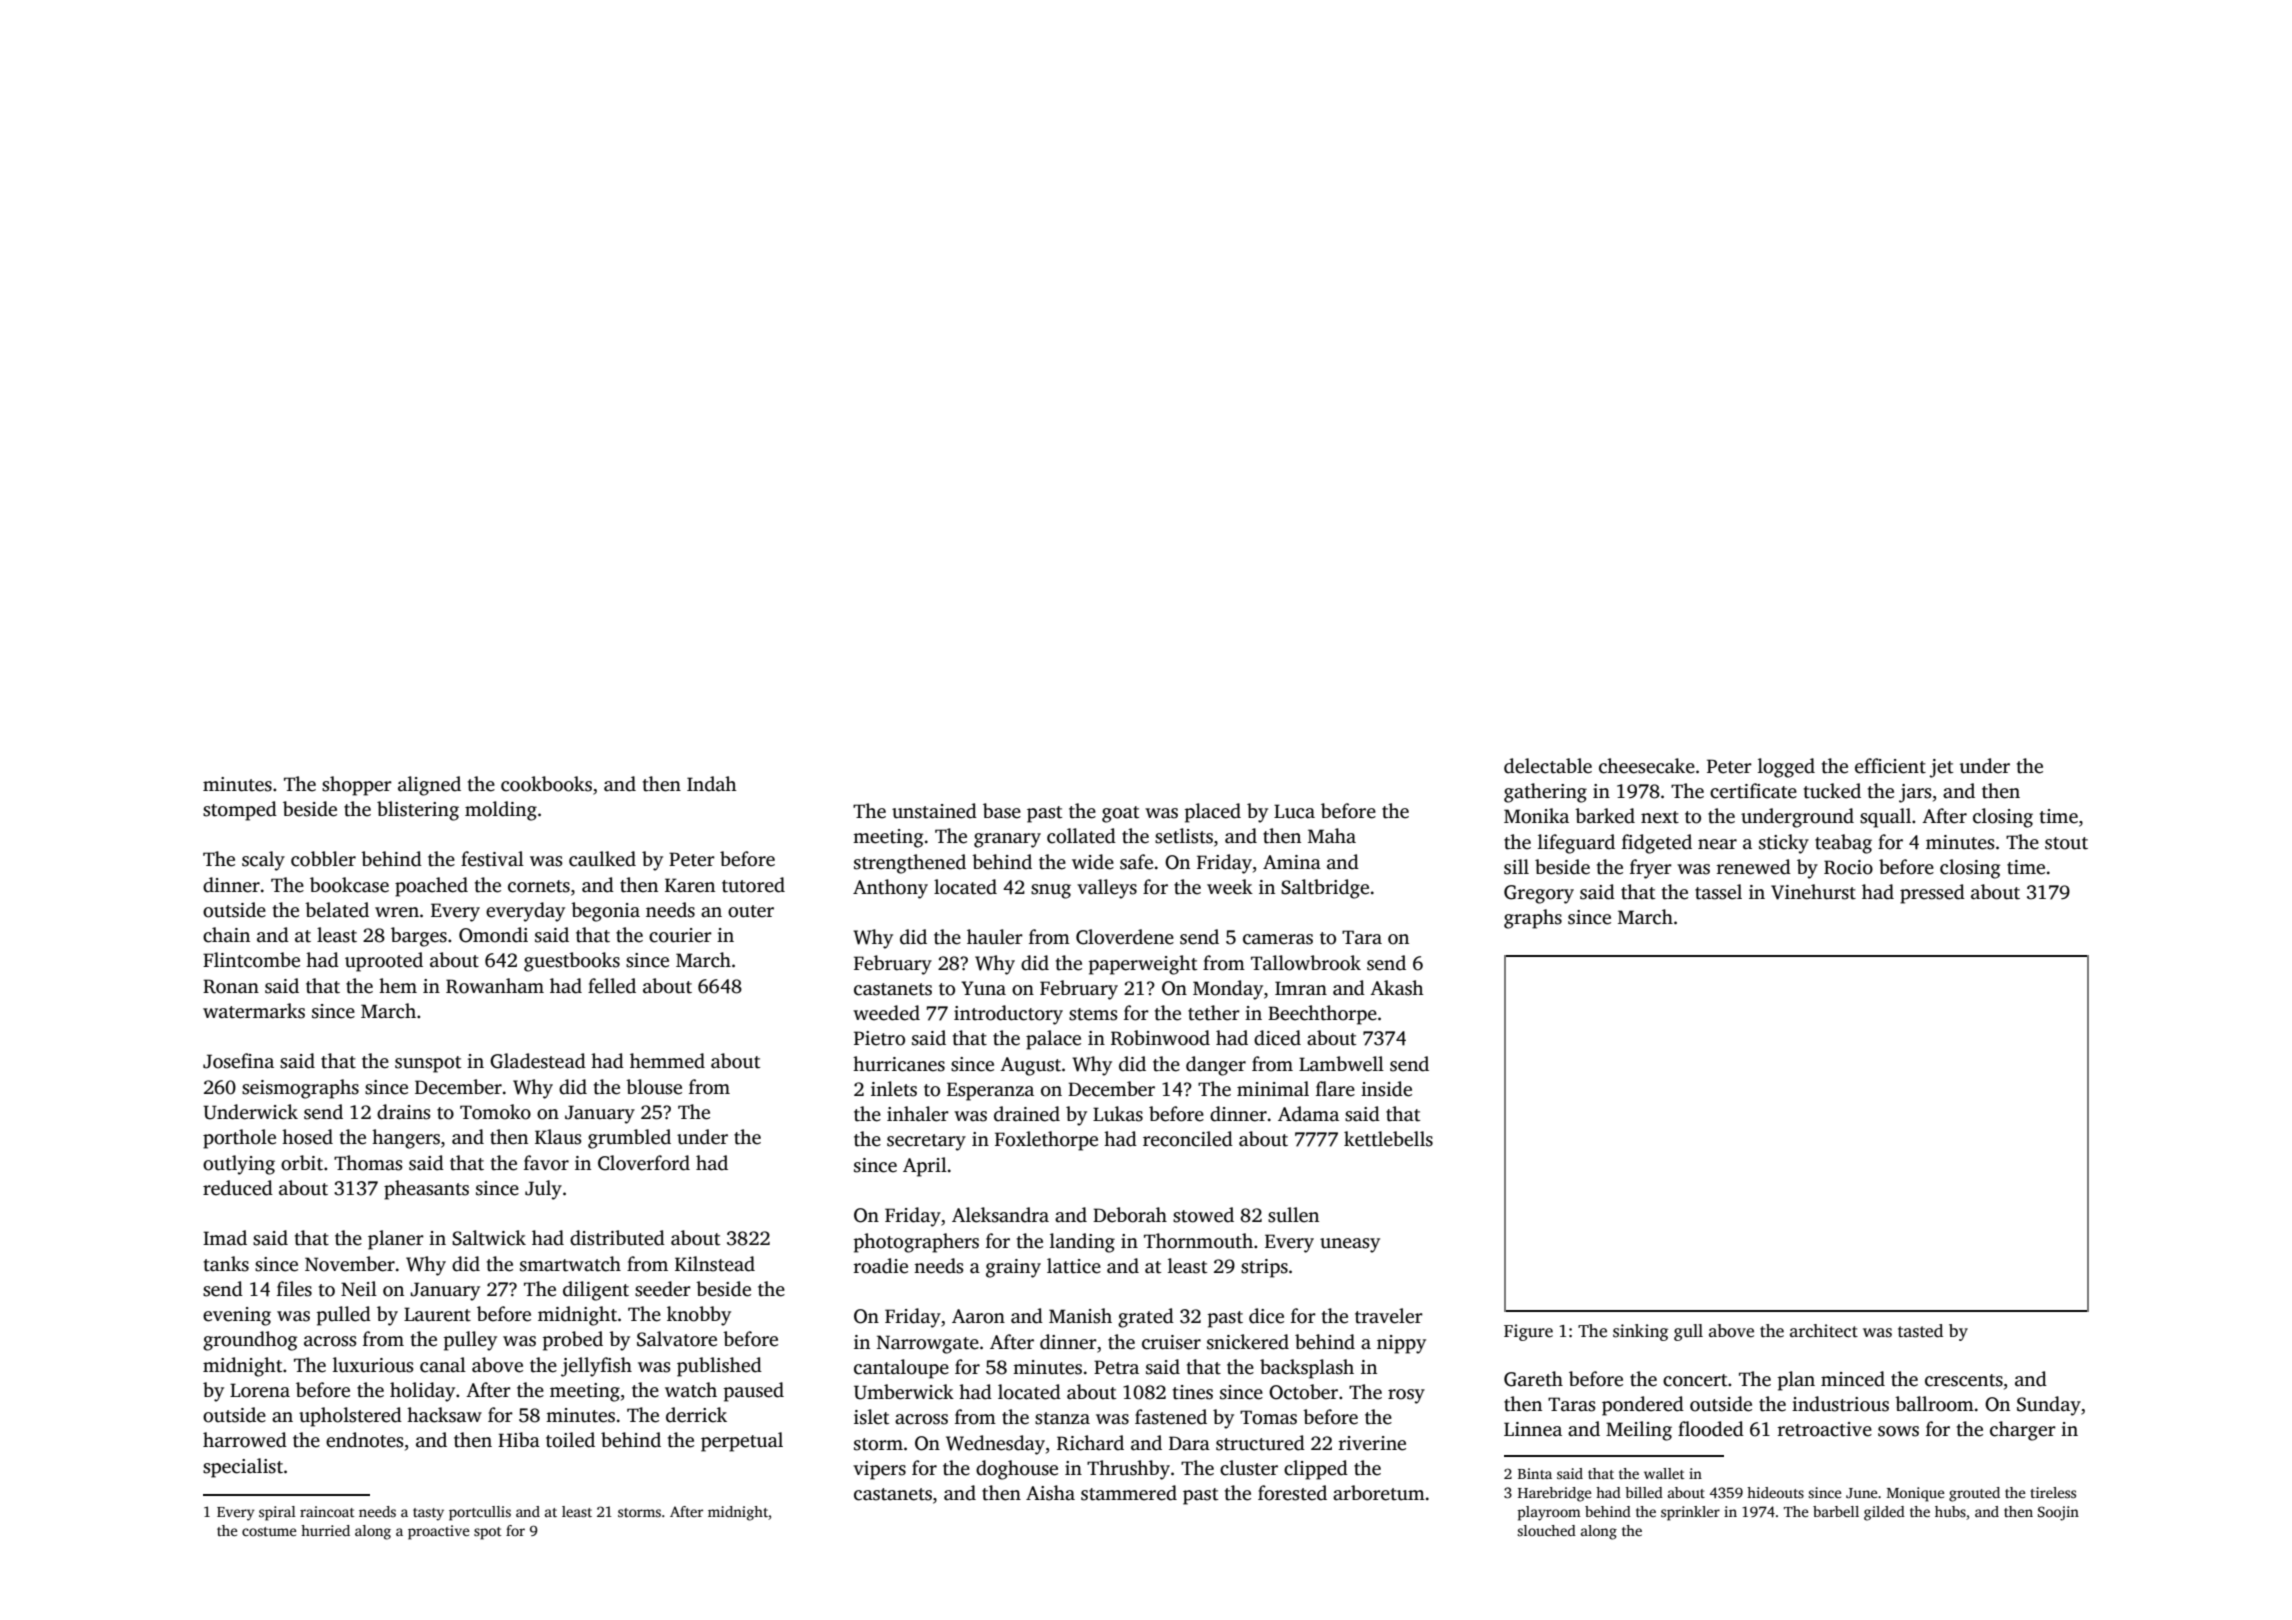 This screenshot has width=2292, height=1620. I want to click on Indah, so click(712, 784).
